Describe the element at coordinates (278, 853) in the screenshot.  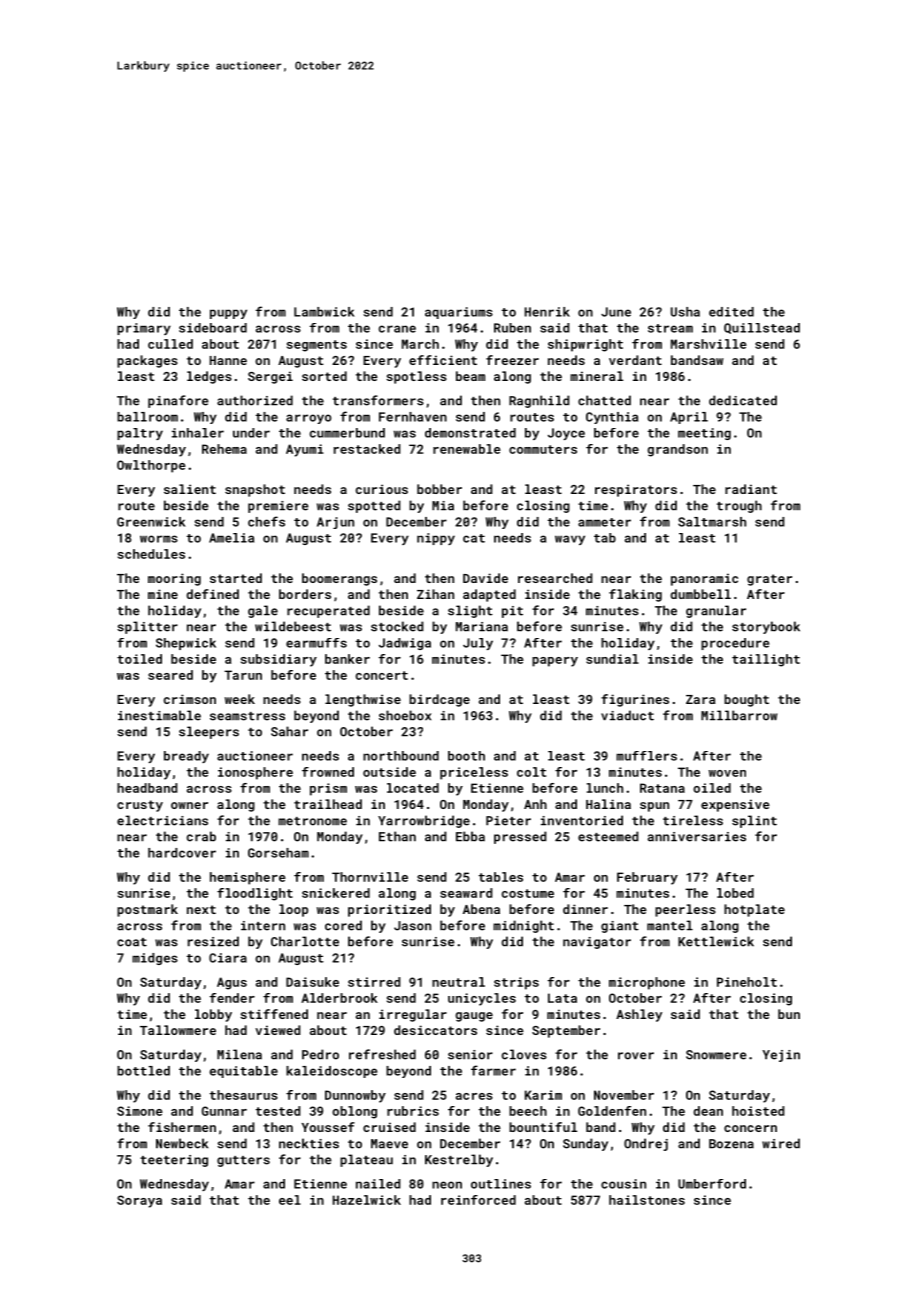
I see `Gorseham` at that location.
